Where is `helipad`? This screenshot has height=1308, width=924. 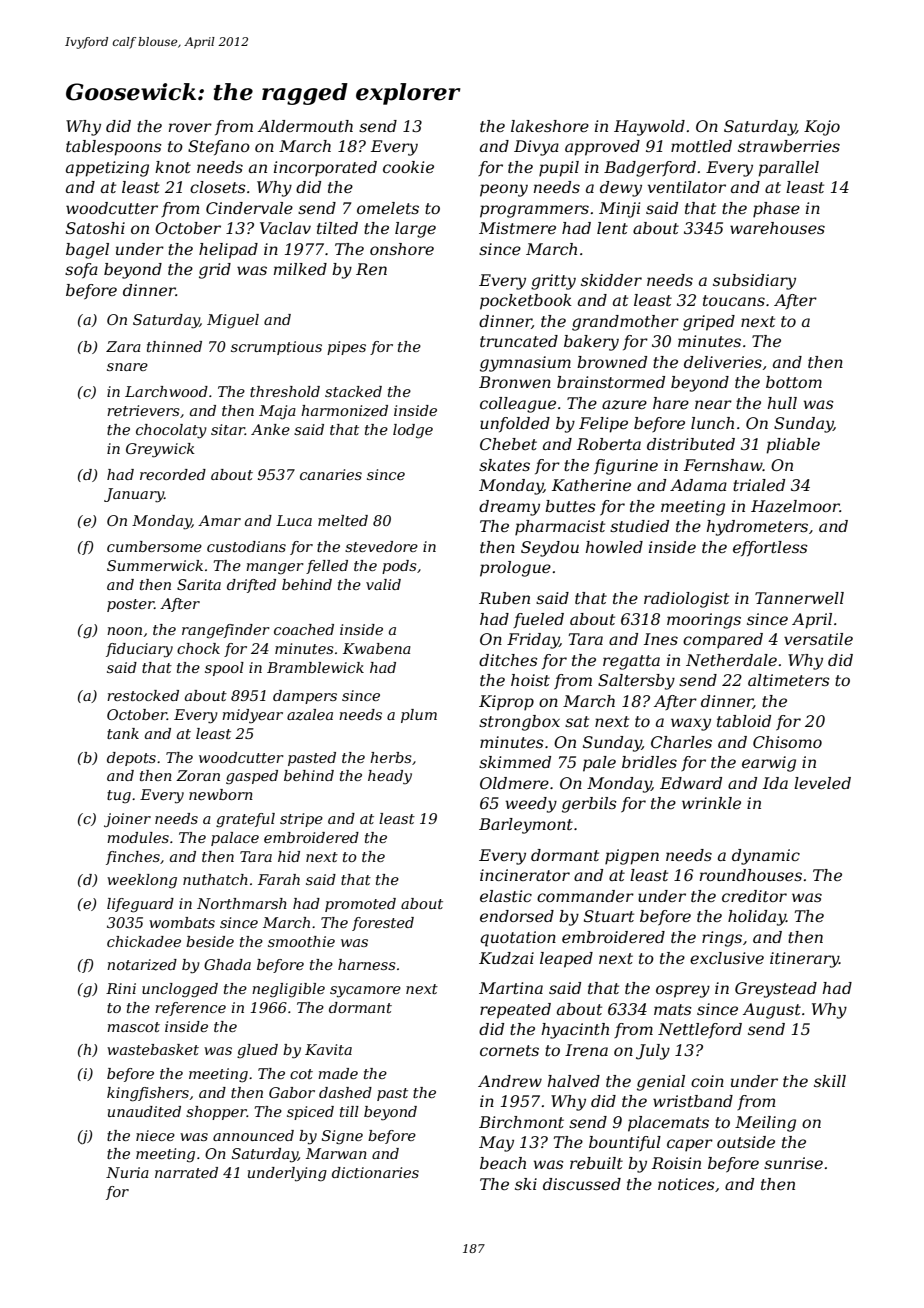 helipad is located at coordinates (228, 251).
